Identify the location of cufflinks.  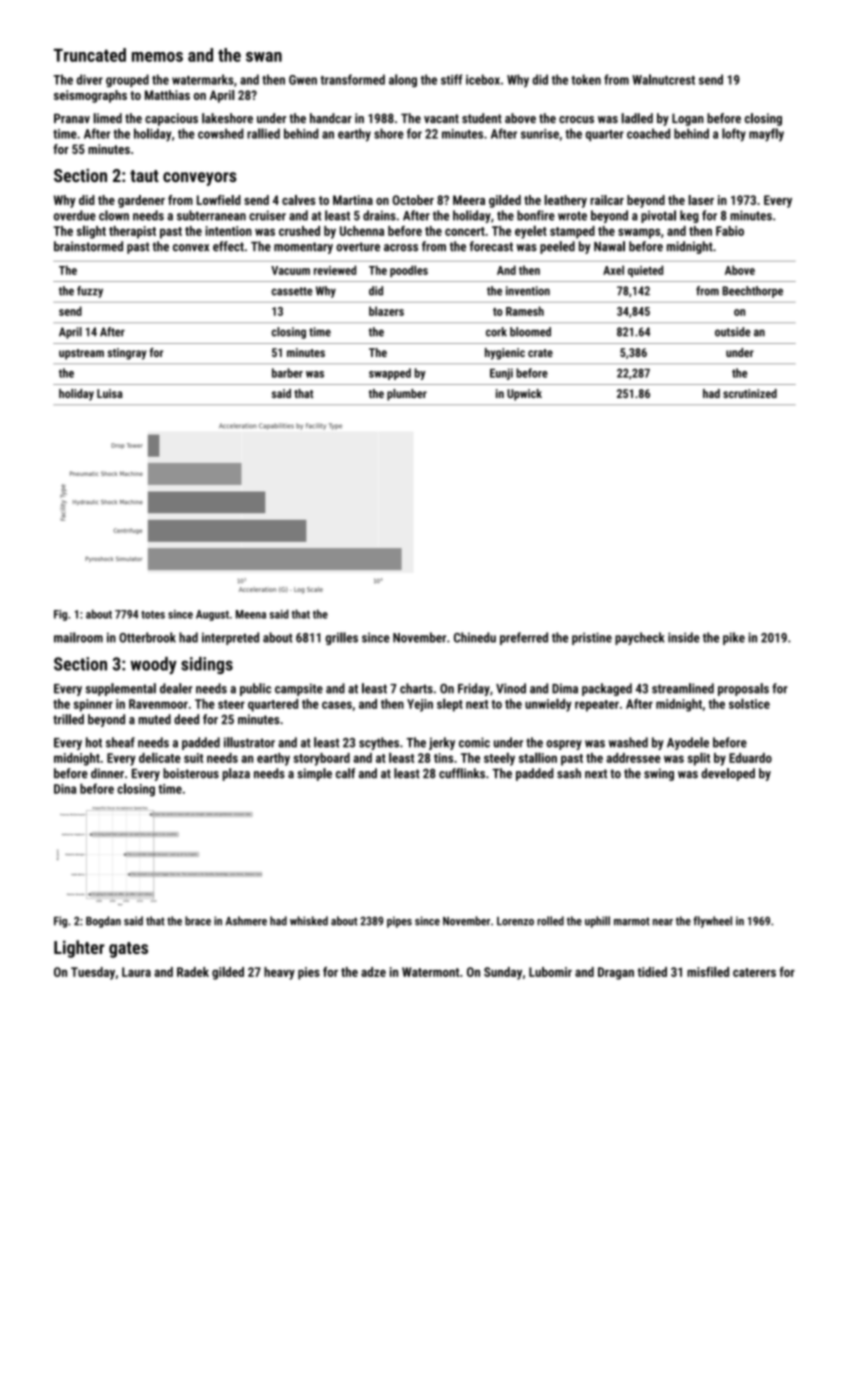
(462, 773).
